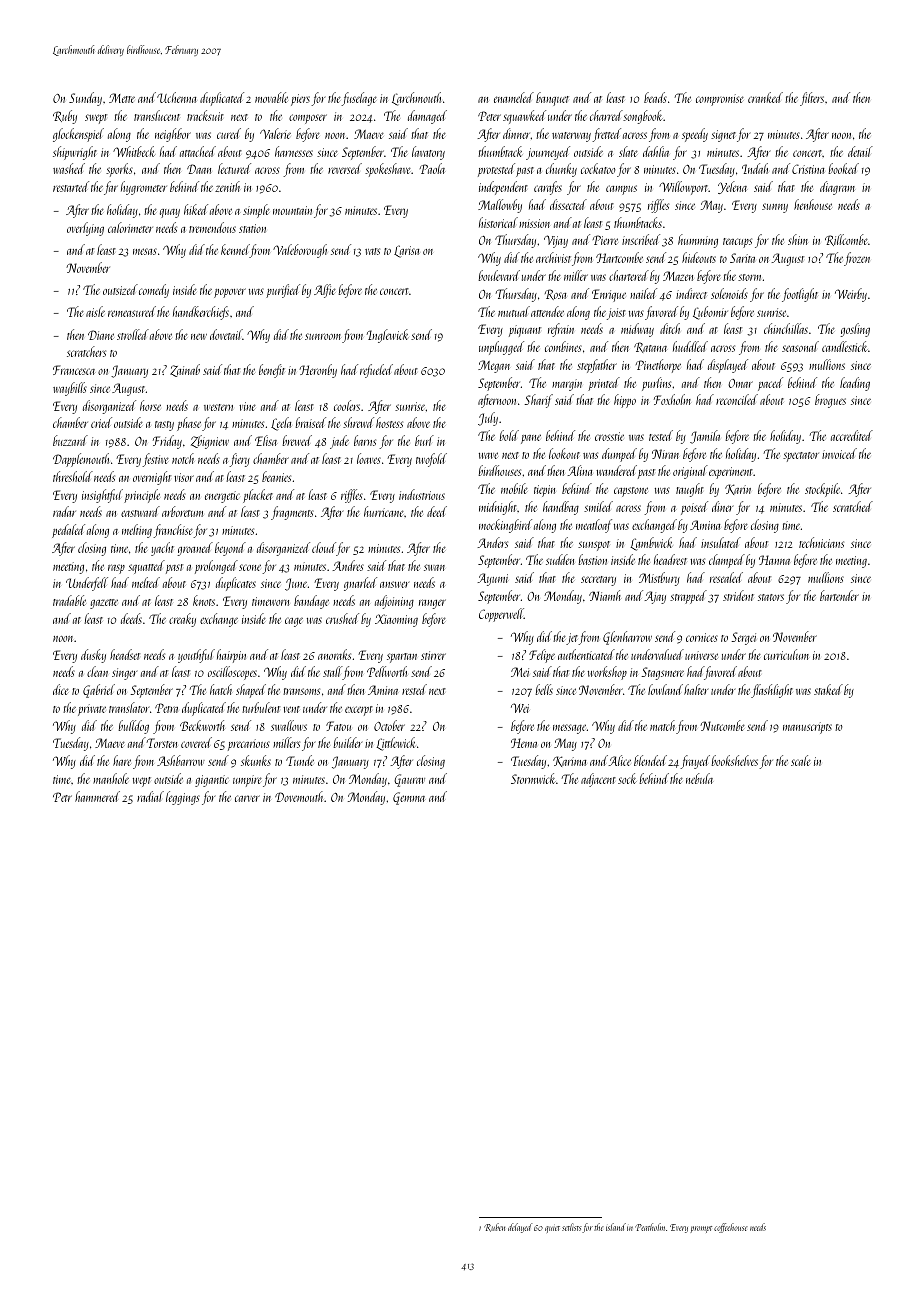 The image size is (924, 1308). I want to click on Uchenna, so click(177, 97).
